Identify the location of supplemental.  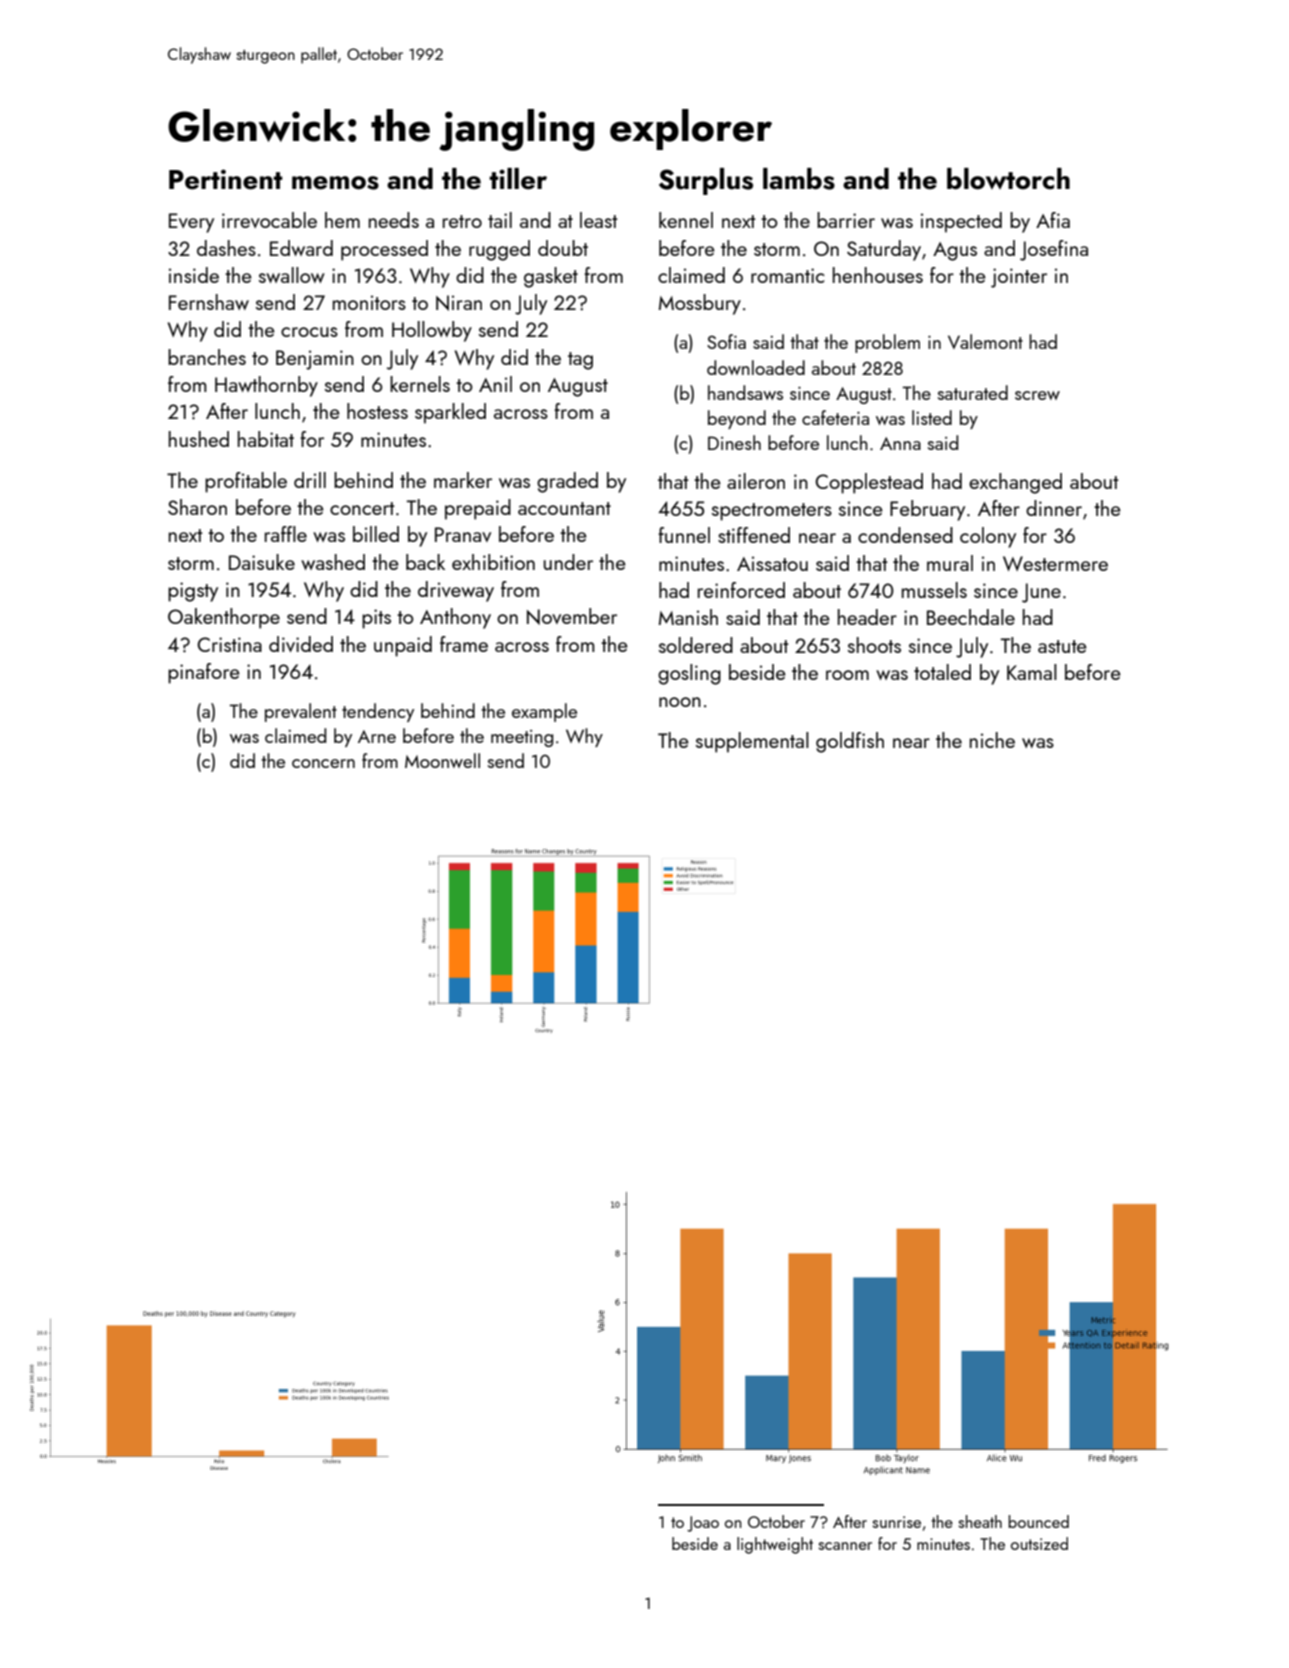
(752, 742).
